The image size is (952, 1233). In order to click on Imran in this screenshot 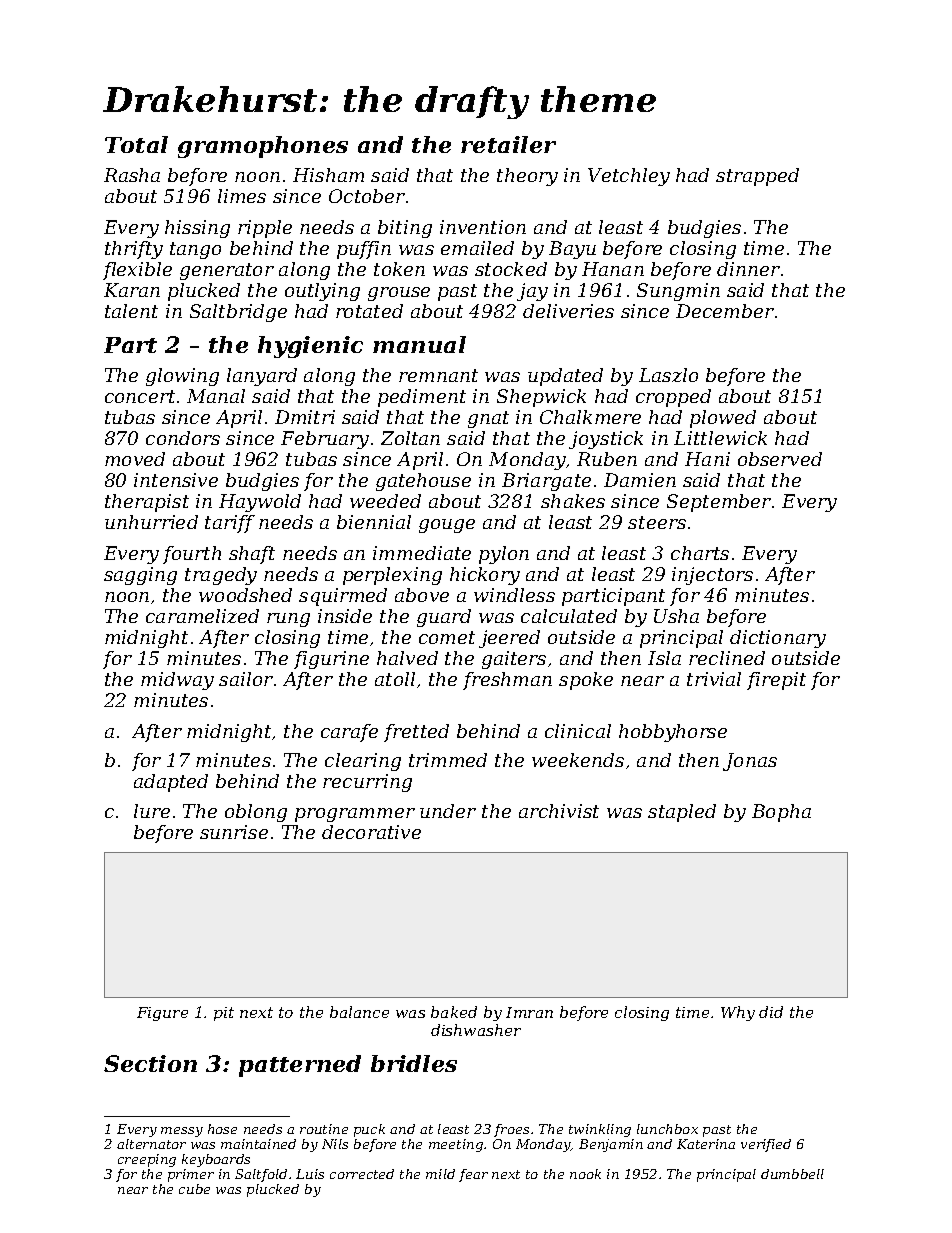, I will do `click(529, 1012)`.
